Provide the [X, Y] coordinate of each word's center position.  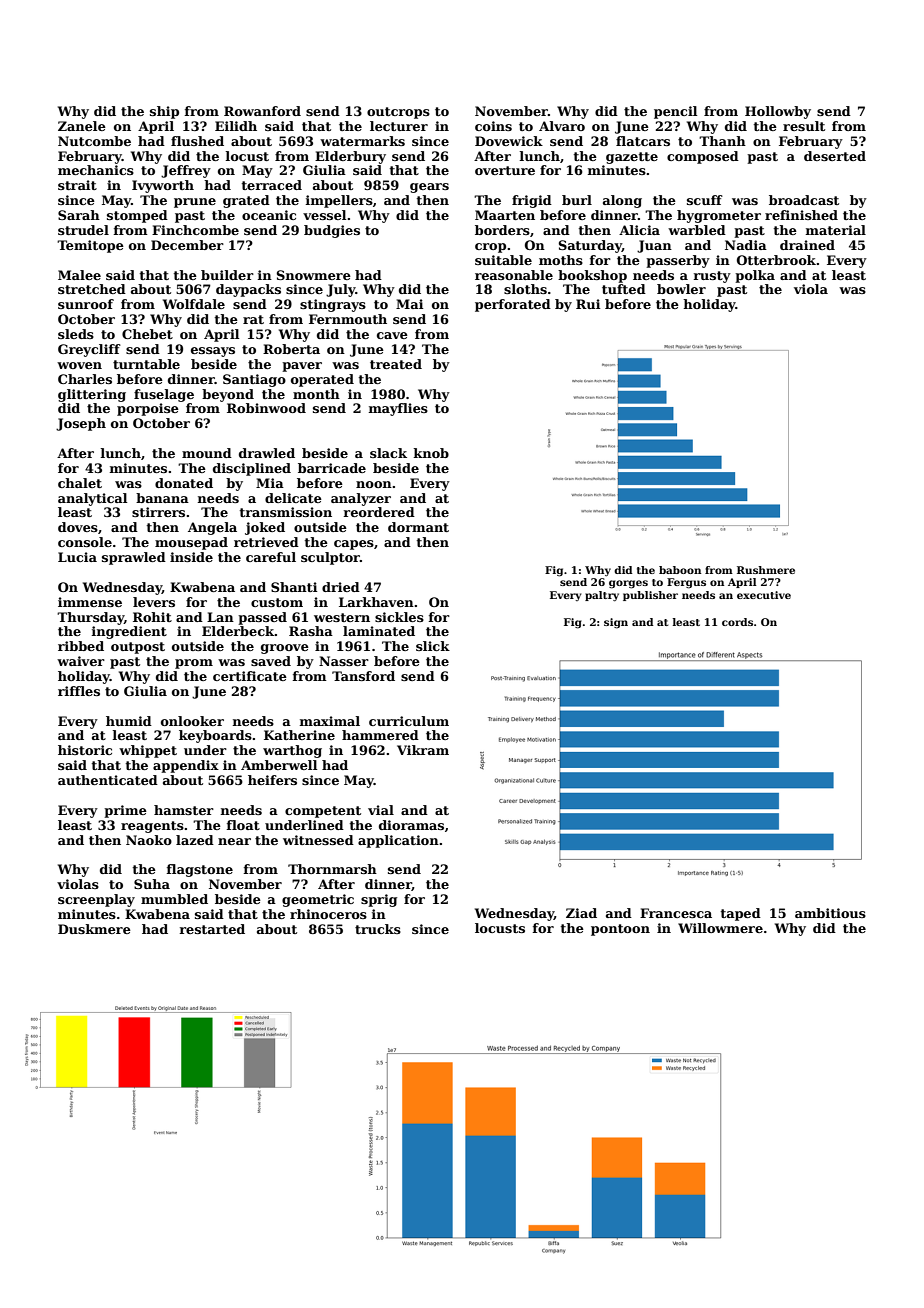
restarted [212, 929]
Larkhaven [376, 602]
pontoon [620, 930]
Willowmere [720, 928]
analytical [92, 499]
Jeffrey [186, 171]
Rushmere [766, 570]
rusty [712, 277]
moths [561, 260]
